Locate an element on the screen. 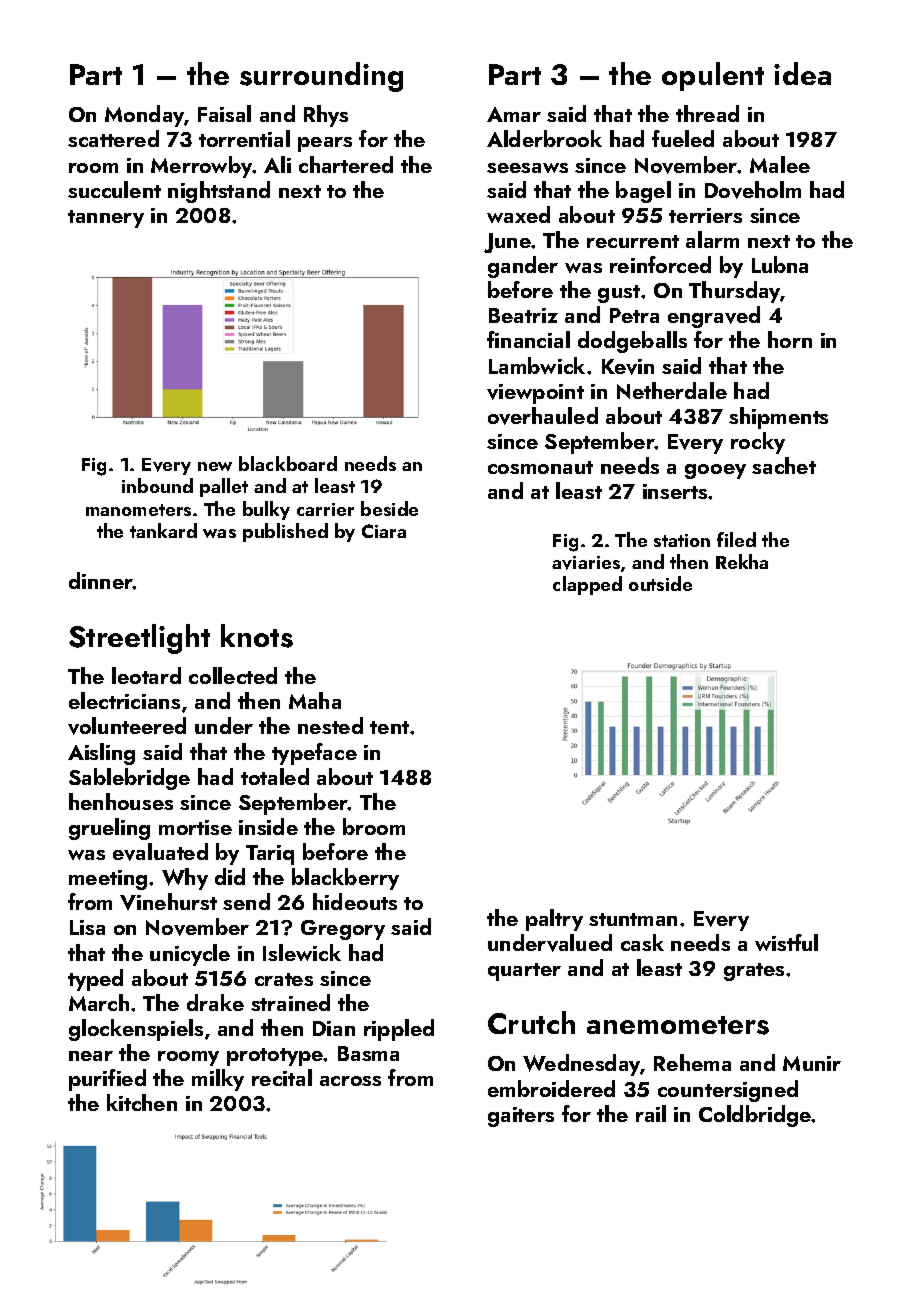 This screenshot has height=1311, width=924. across is located at coordinates (350, 1081).
